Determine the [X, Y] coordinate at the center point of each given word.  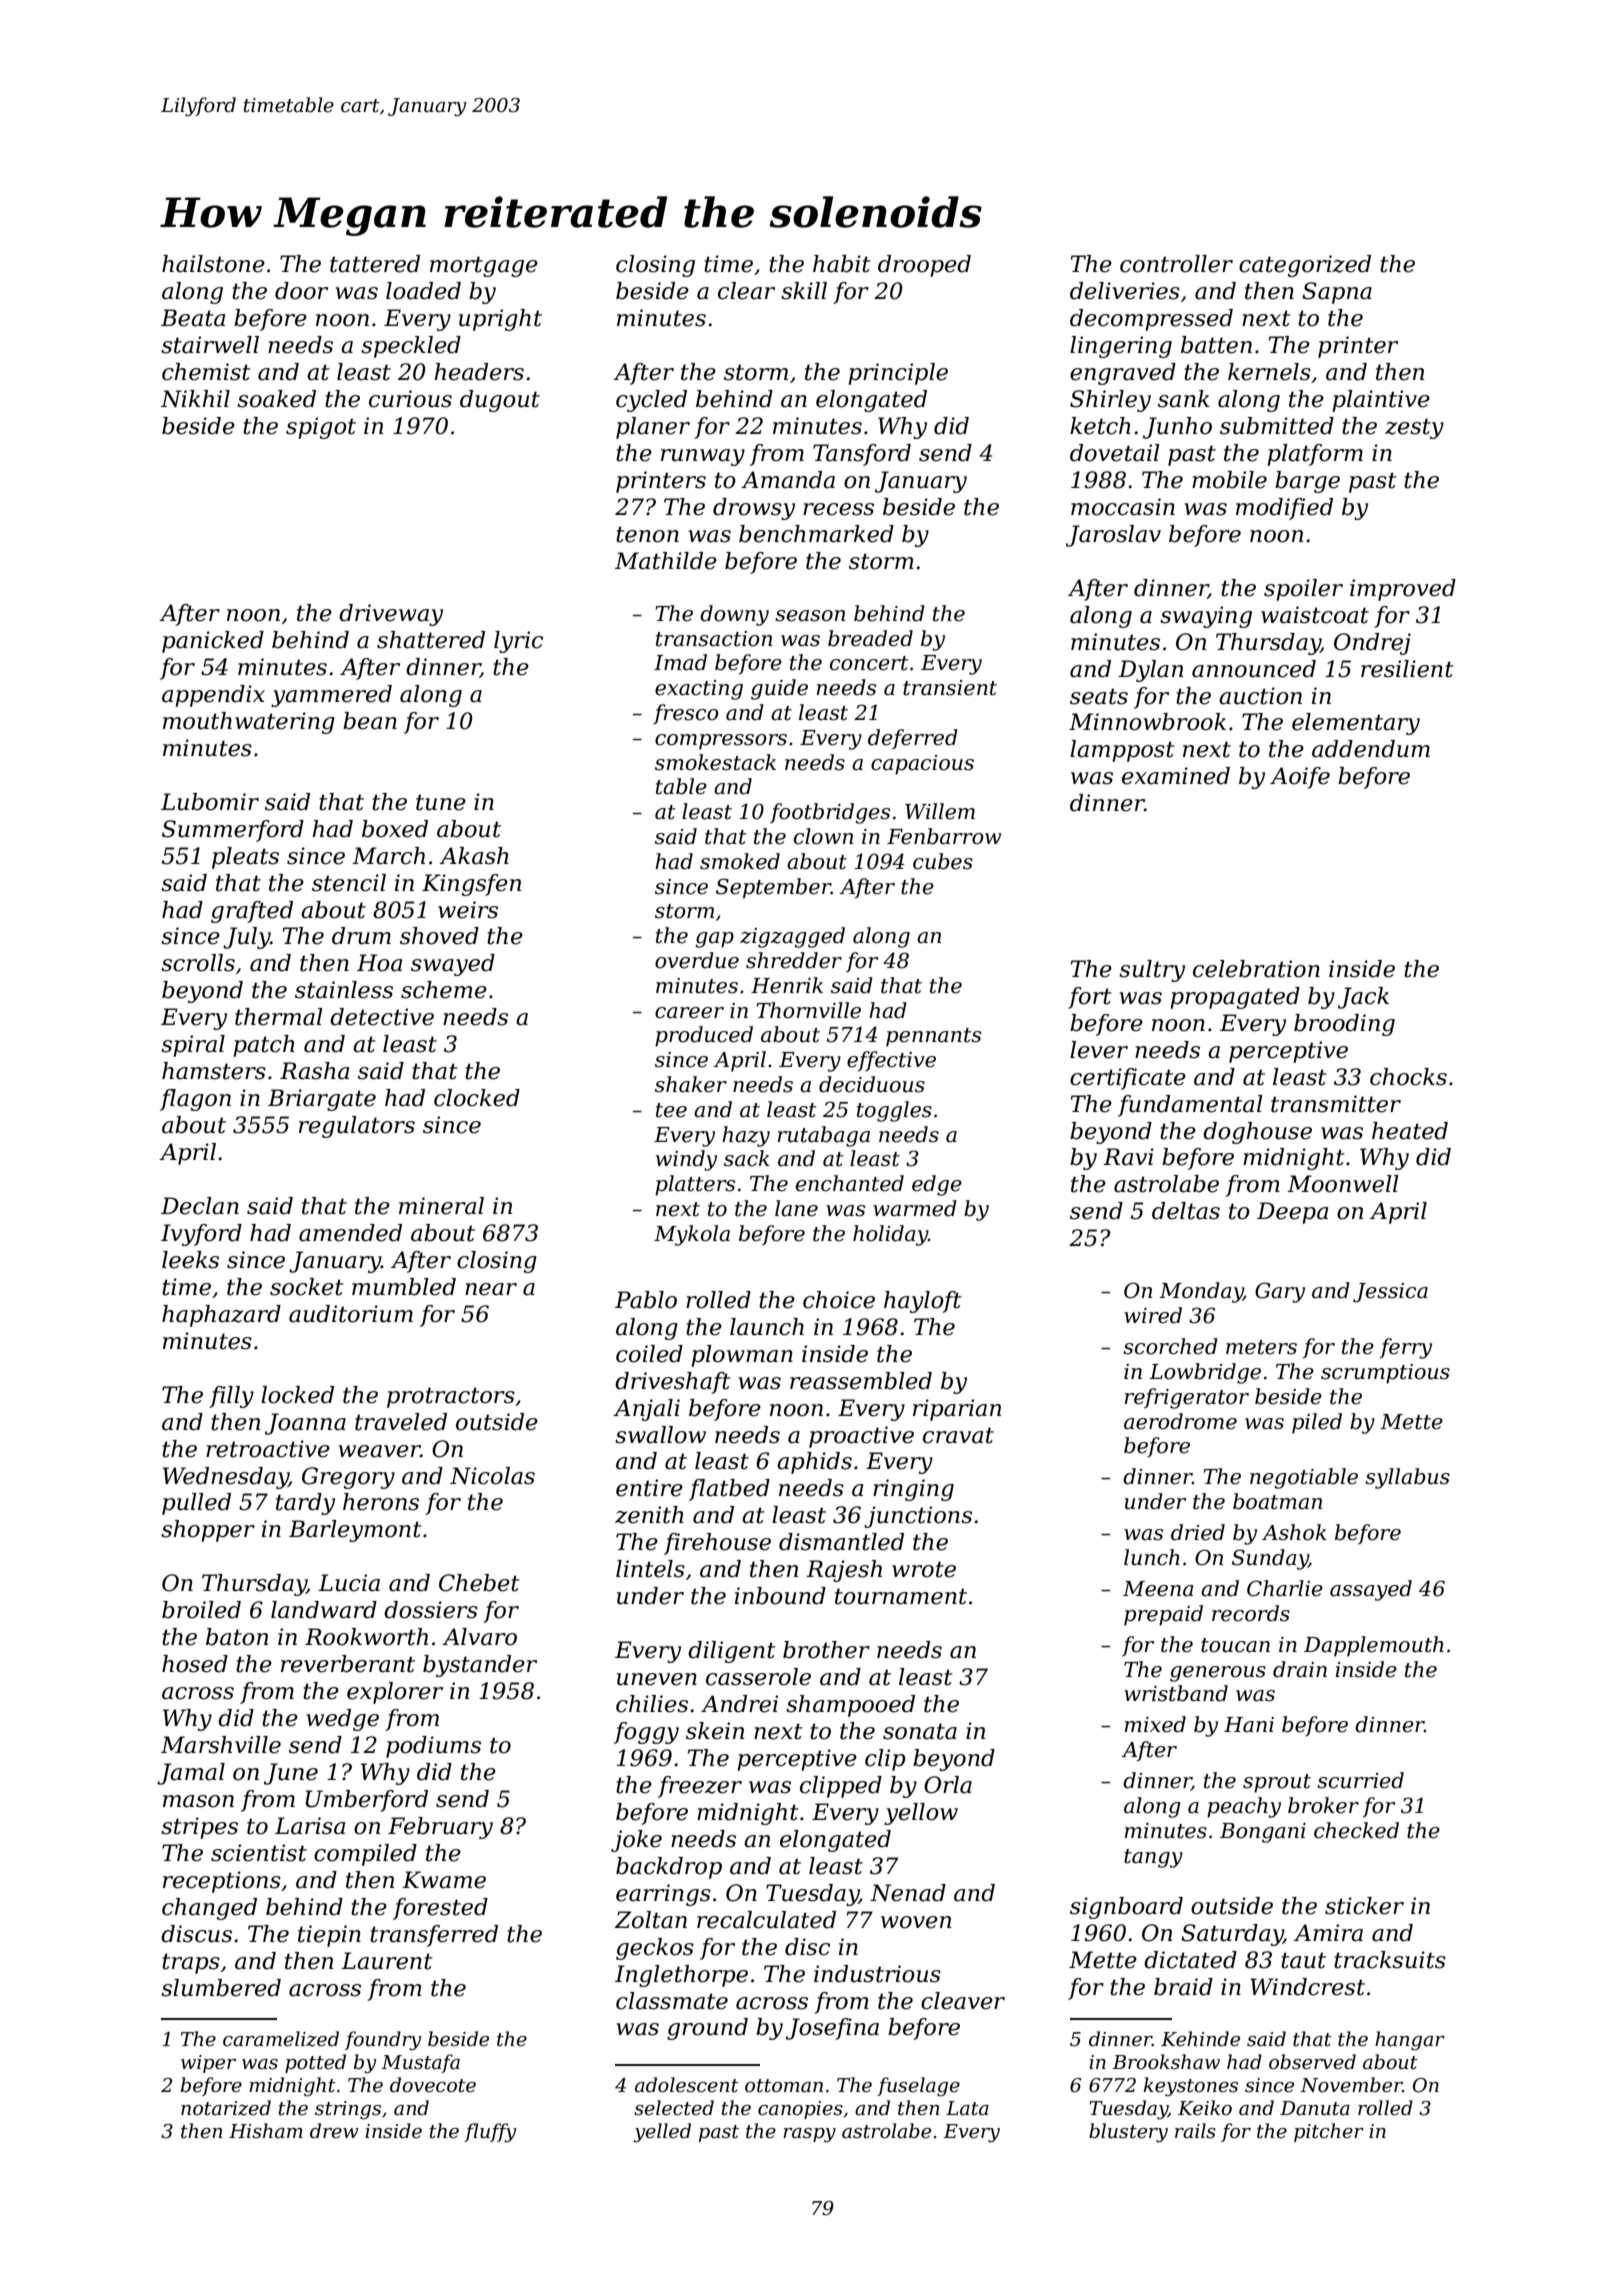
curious [410, 399]
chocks [1408, 1077]
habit [842, 264]
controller [1176, 264]
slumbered [221, 1988]
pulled [196, 1504]
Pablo [646, 1300]
